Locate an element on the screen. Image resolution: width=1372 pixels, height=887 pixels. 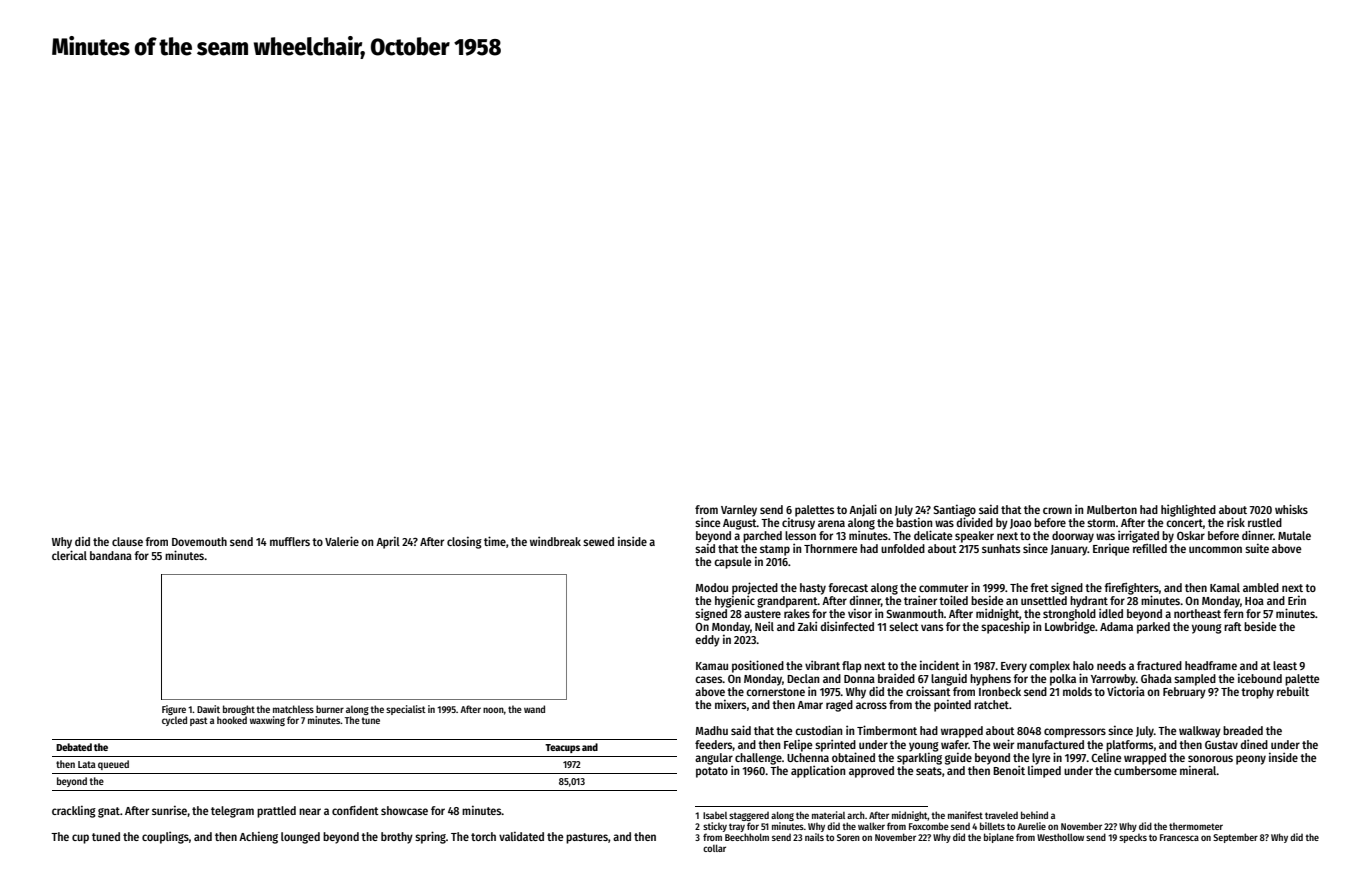
collar is located at coordinates (714, 848).
